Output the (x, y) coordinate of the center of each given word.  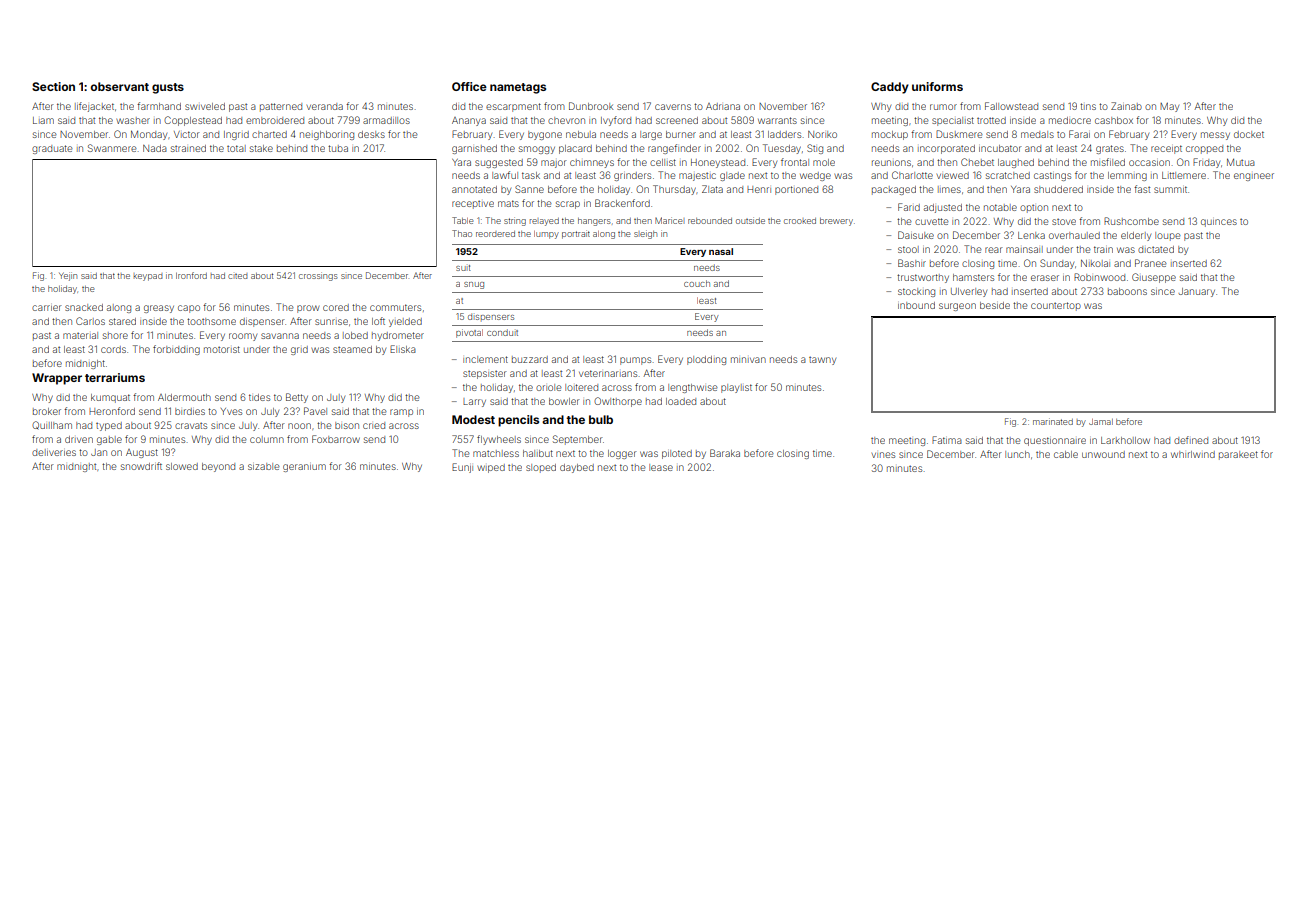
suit (463, 268)
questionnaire (1055, 441)
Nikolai (1095, 263)
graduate (52, 149)
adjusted (943, 208)
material (80, 335)
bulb (601, 419)
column (267, 439)
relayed (544, 222)
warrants (777, 120)
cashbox (1114, 120)
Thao (462, 233)
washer (133, 120)
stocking (916, 292)
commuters (395, 307)
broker (47, 411)
